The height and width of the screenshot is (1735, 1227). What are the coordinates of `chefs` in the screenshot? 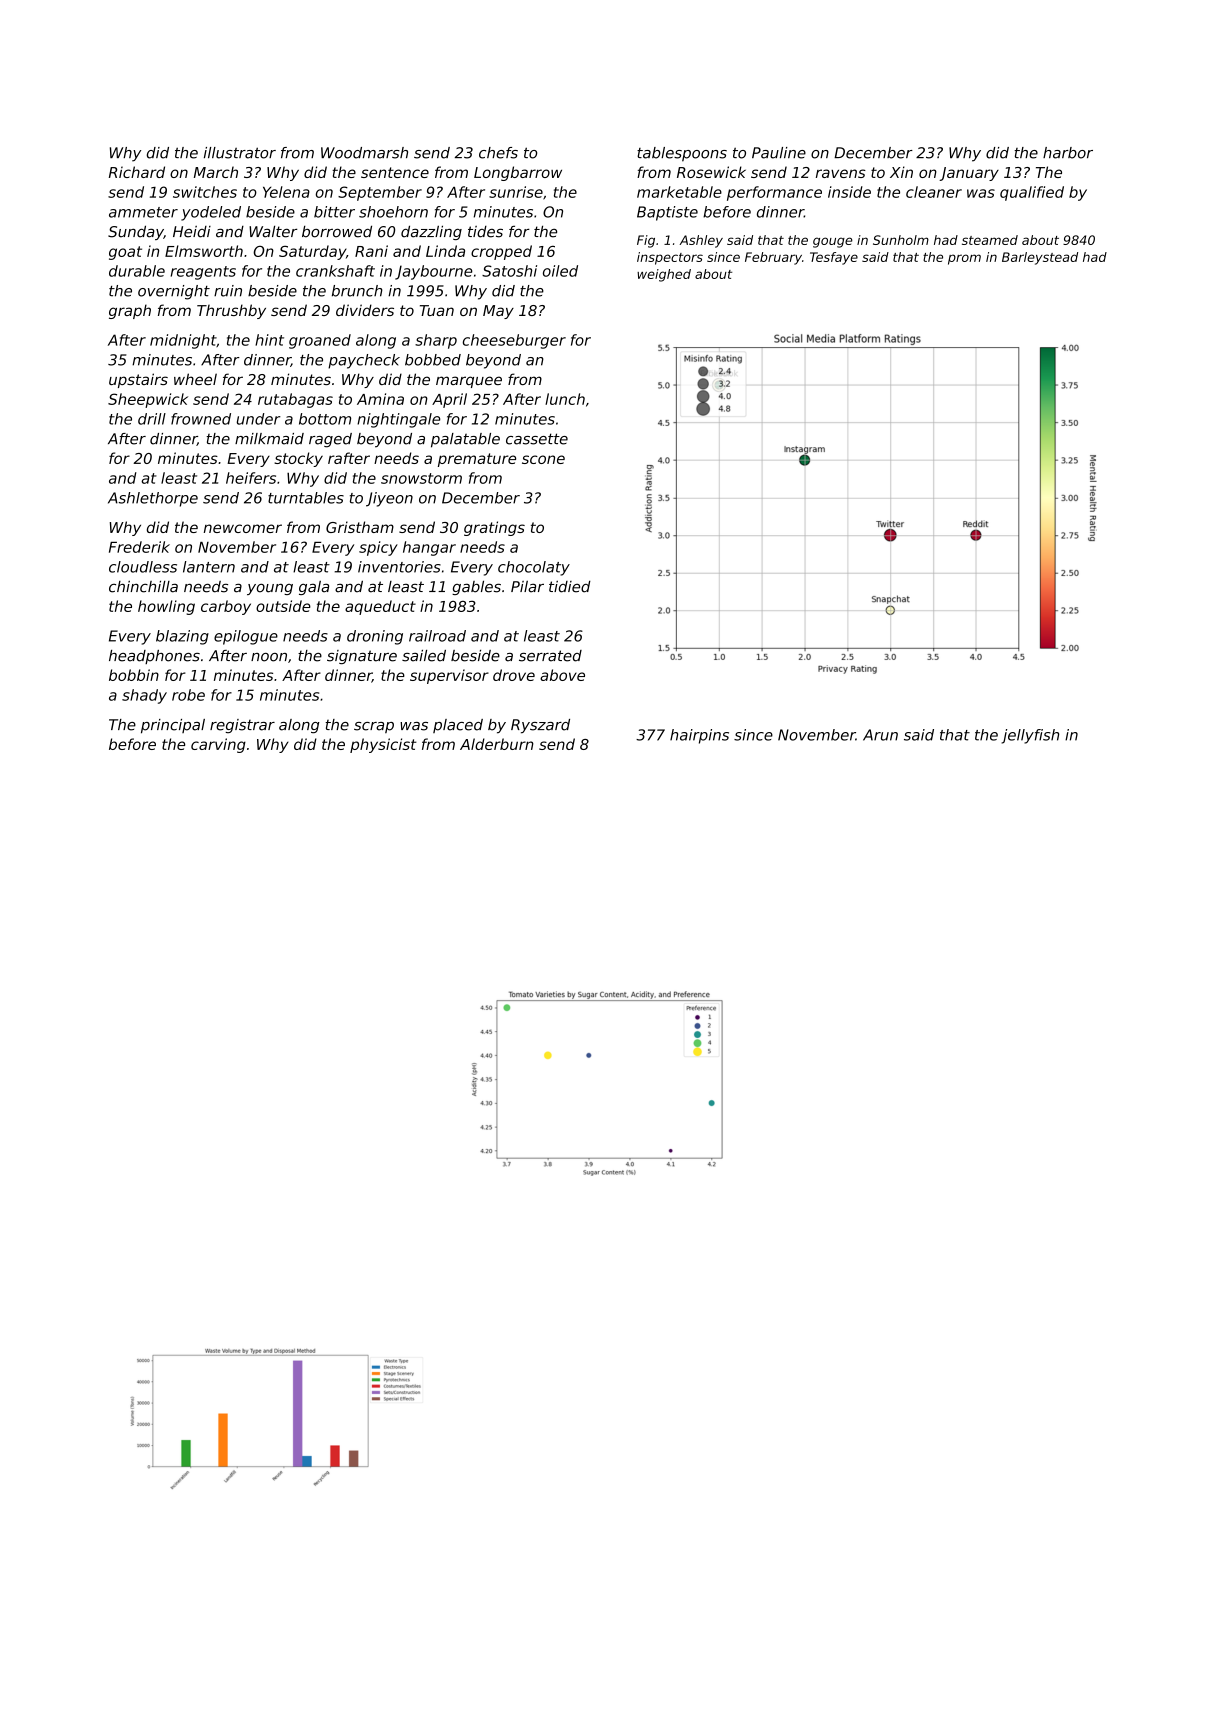 It's located at (498, 153).
